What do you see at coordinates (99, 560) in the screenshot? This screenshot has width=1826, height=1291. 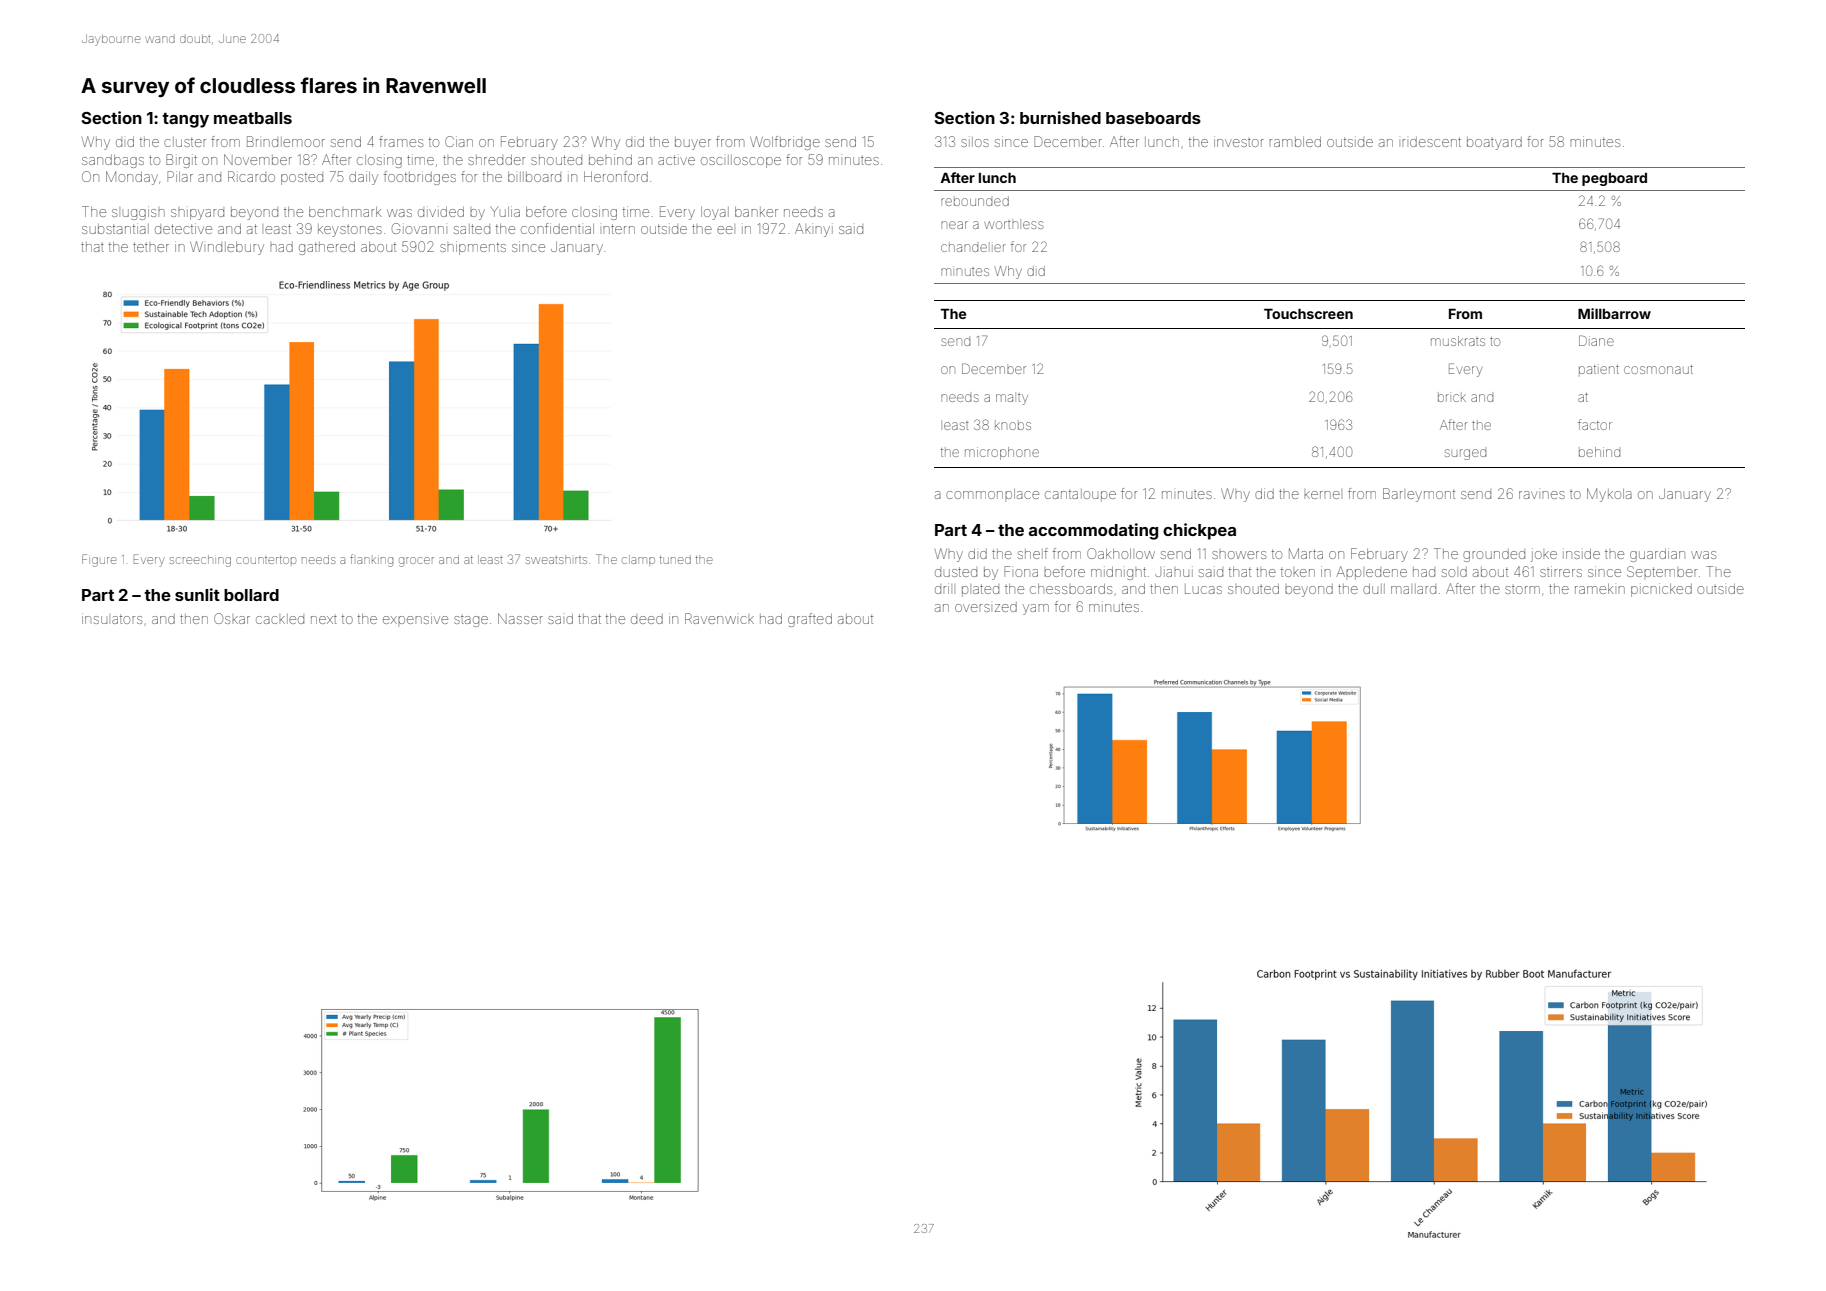 I see `Figure` at bounding box center [99, 560].
